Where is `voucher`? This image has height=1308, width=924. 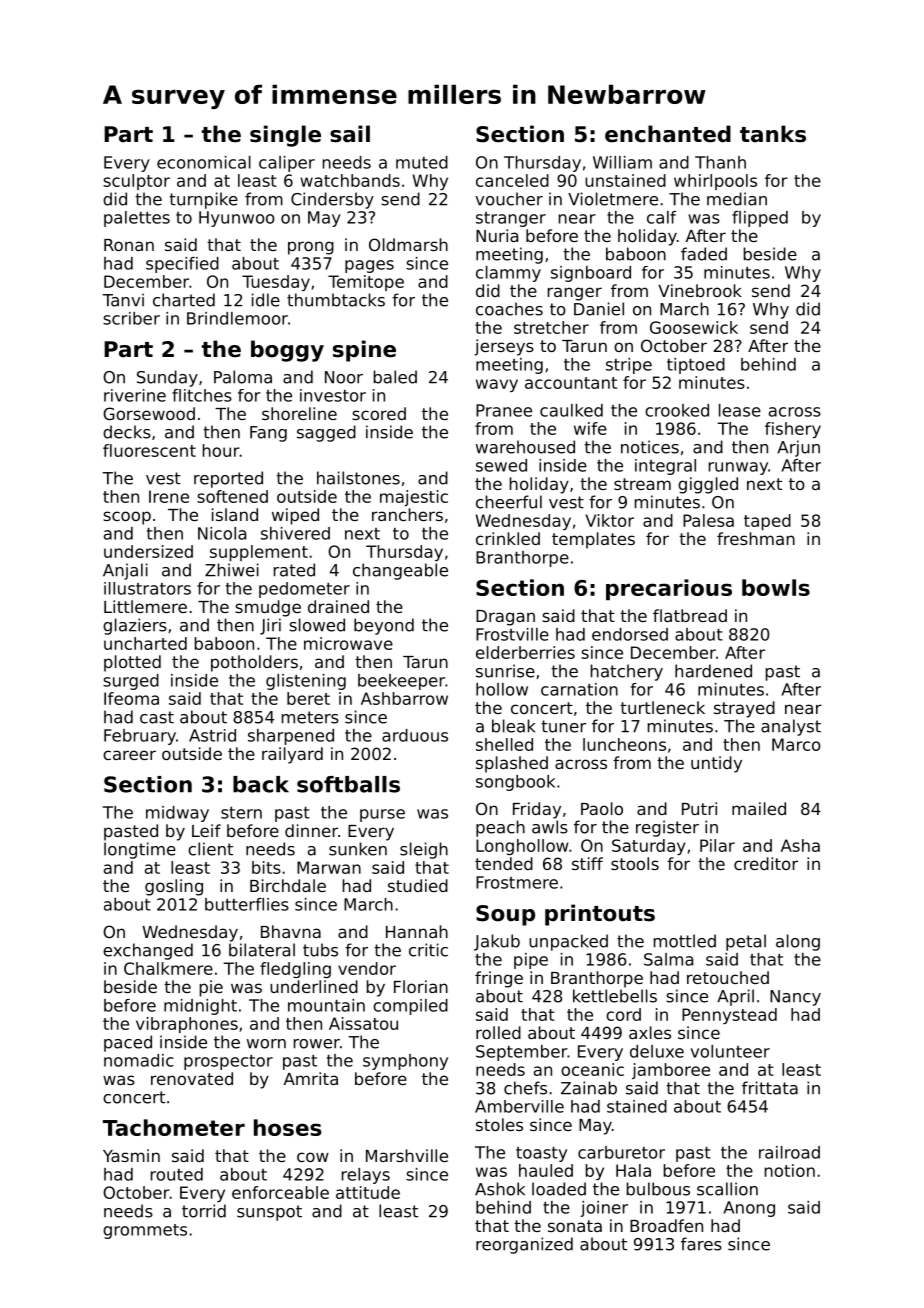 voucher is located at coordinates (509, 199).
